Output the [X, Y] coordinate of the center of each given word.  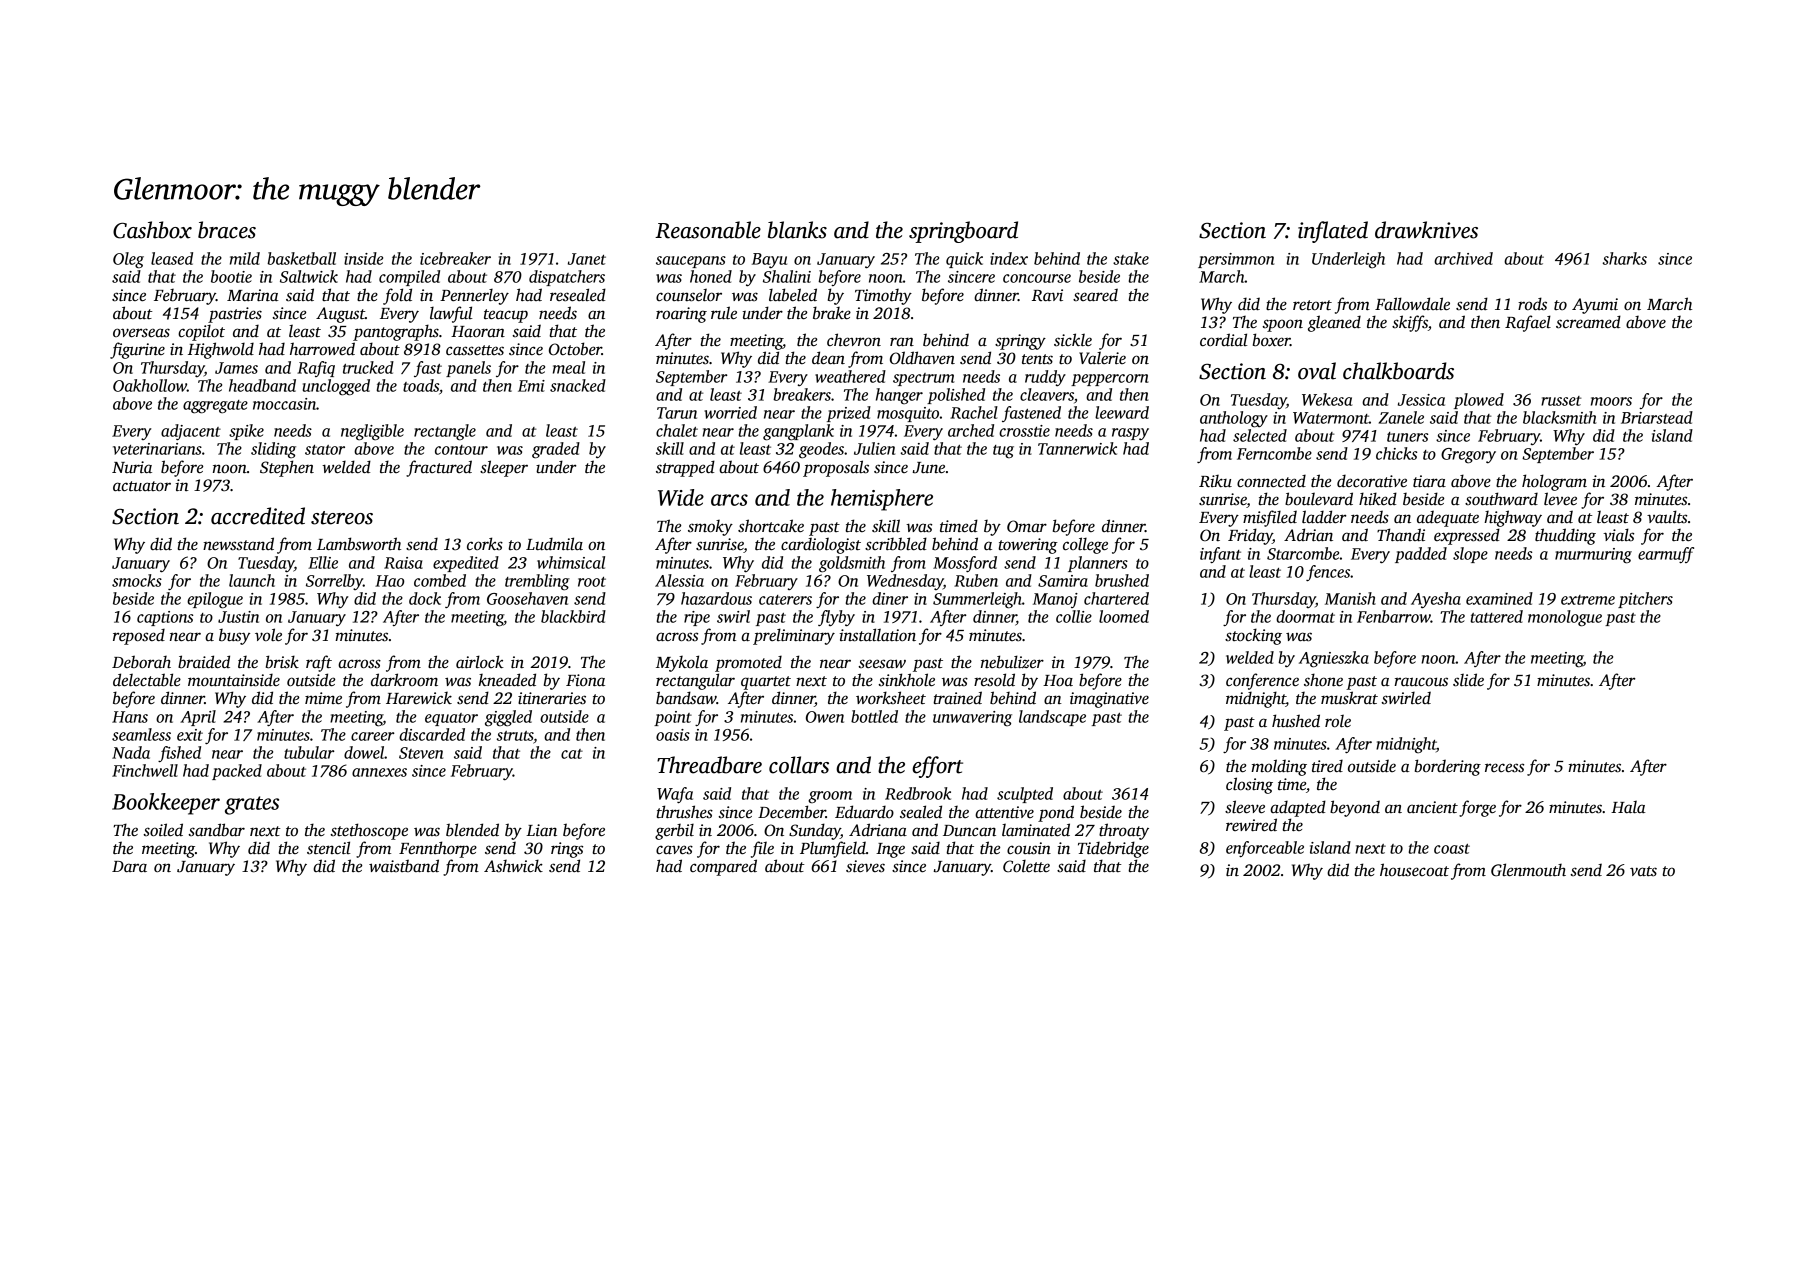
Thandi [1401, 534]
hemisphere [882, 500]
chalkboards [1398, 371]
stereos [342, 518]
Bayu [769, 261]
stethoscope [369, 831]
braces [227, 230]
